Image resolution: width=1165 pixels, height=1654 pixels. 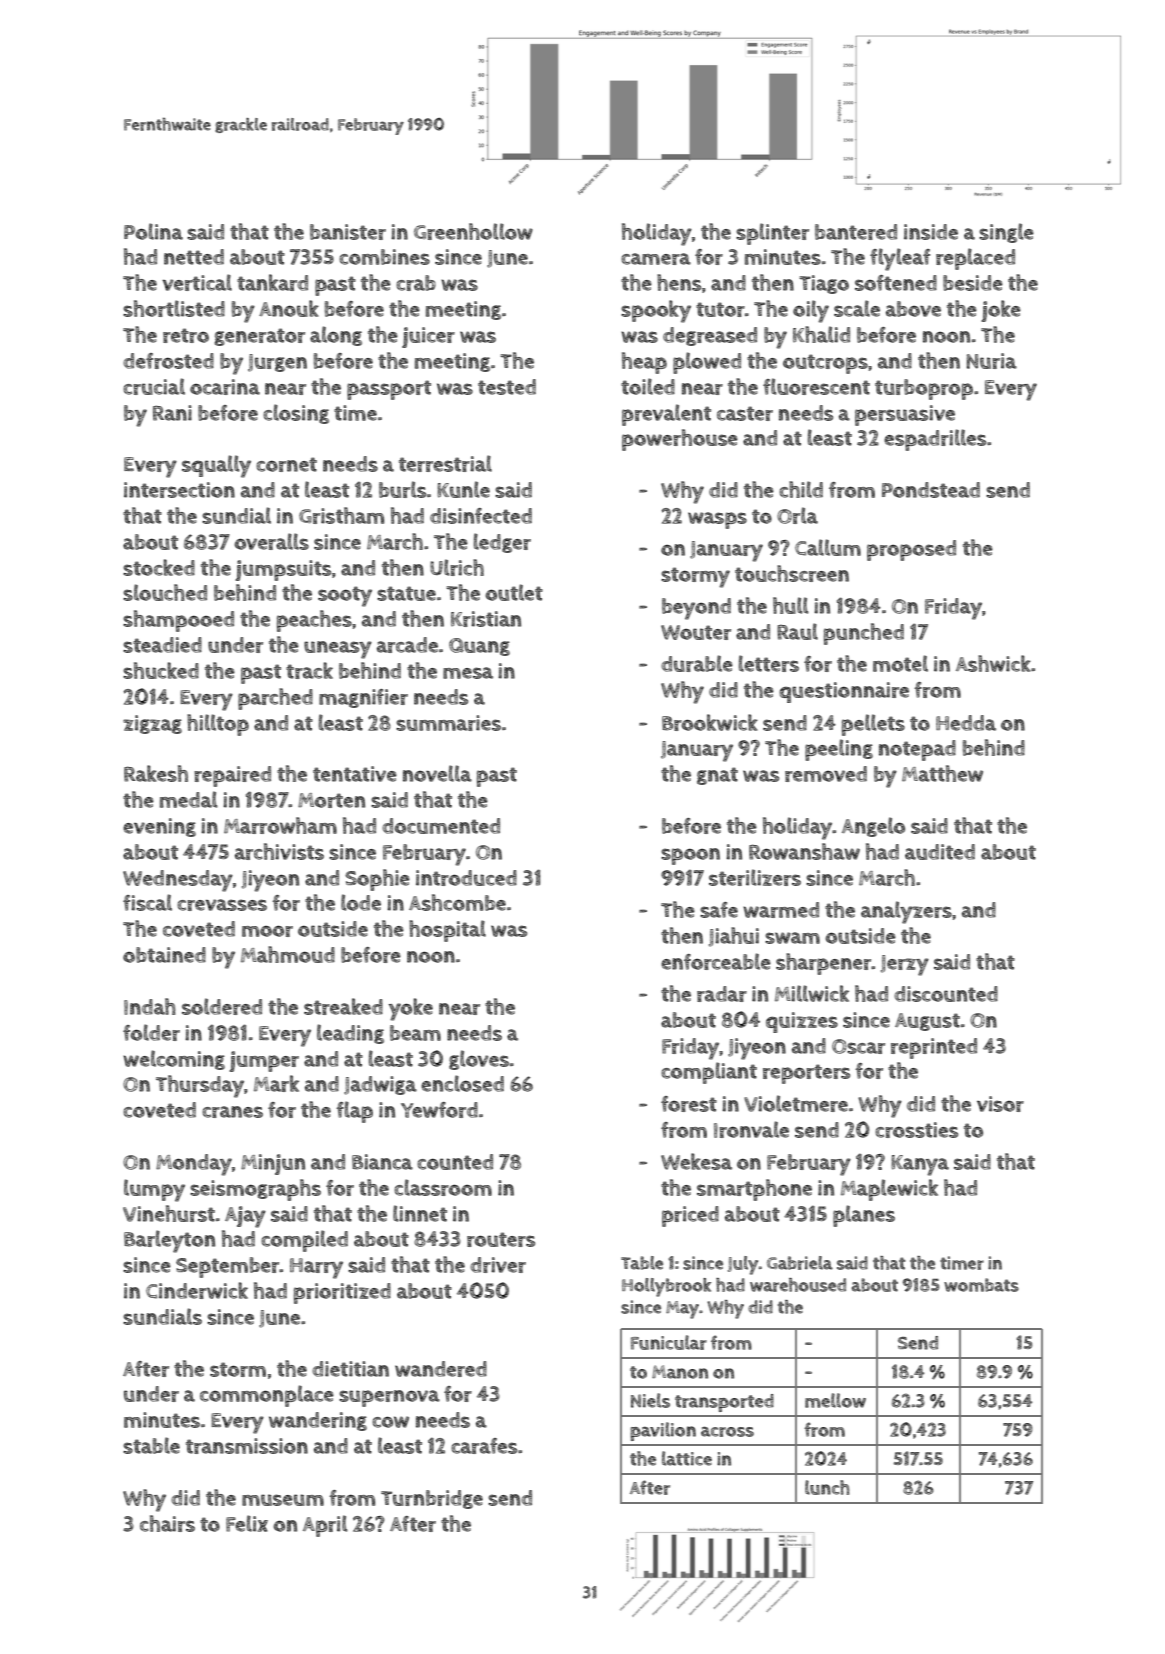 I want to click on Pondstead, so click(x=931, y=490).
